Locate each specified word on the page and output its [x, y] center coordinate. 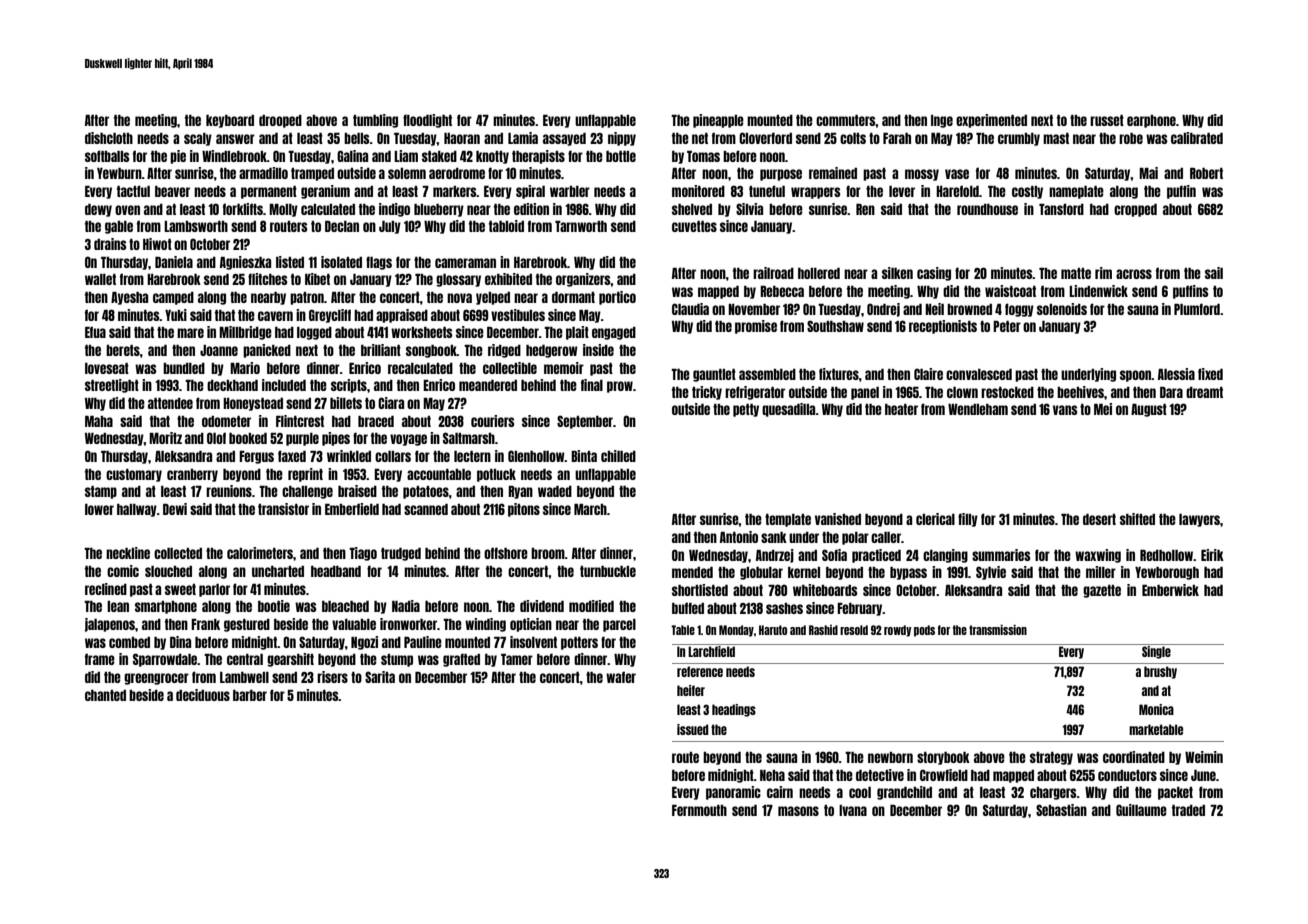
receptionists [943, 327]
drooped [280, 121]
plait [577, 333]
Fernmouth [699, 810]
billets [346, 403]
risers [332, 677]
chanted [105, 695]
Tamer [517, 659]
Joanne [219, 350]
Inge [942, 121]
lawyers [1199, 520]
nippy [622, 139]
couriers [493, 421]
